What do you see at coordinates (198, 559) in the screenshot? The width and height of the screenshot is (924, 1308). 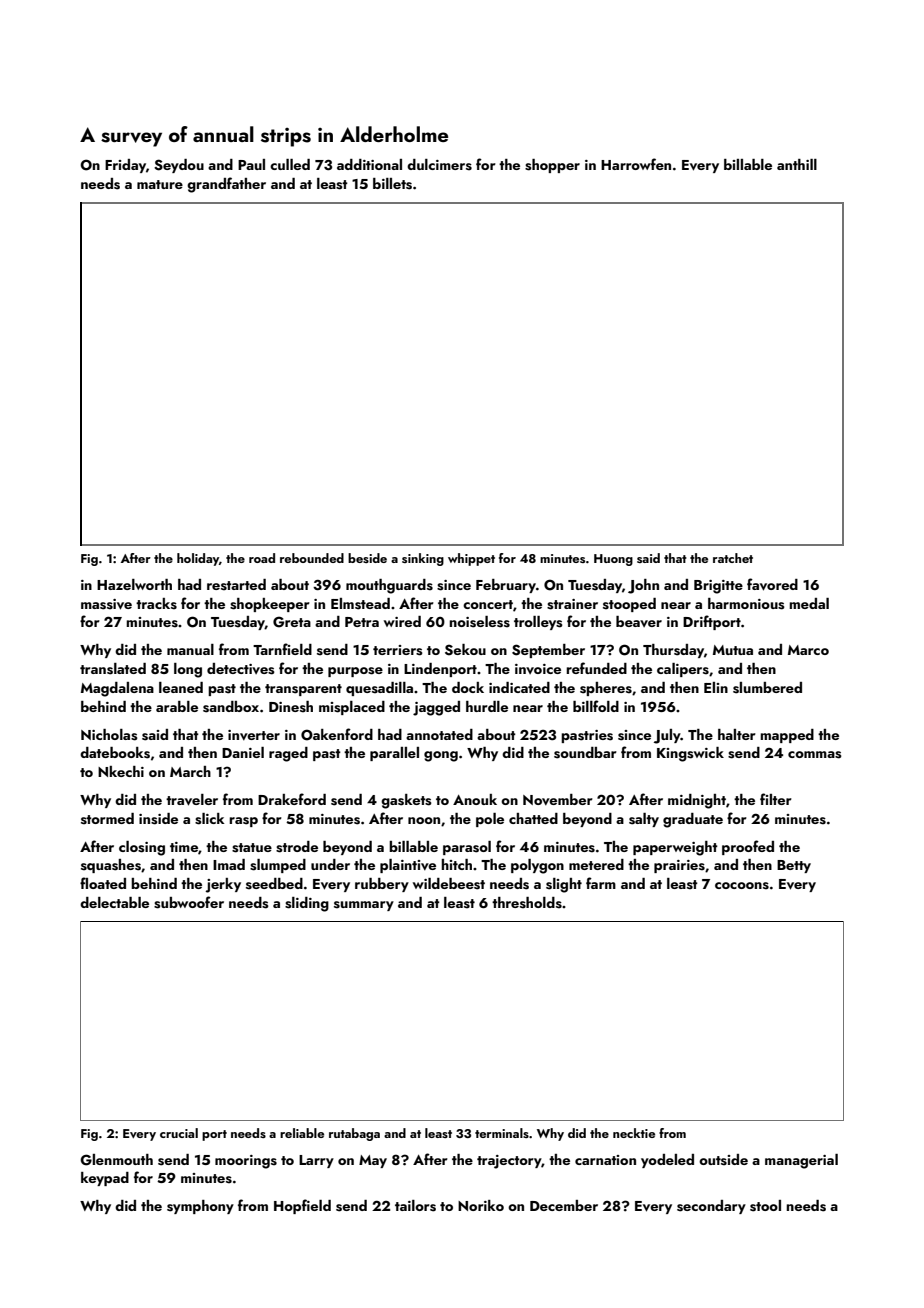 I see `holiday` at bounding box center [198, 559].
